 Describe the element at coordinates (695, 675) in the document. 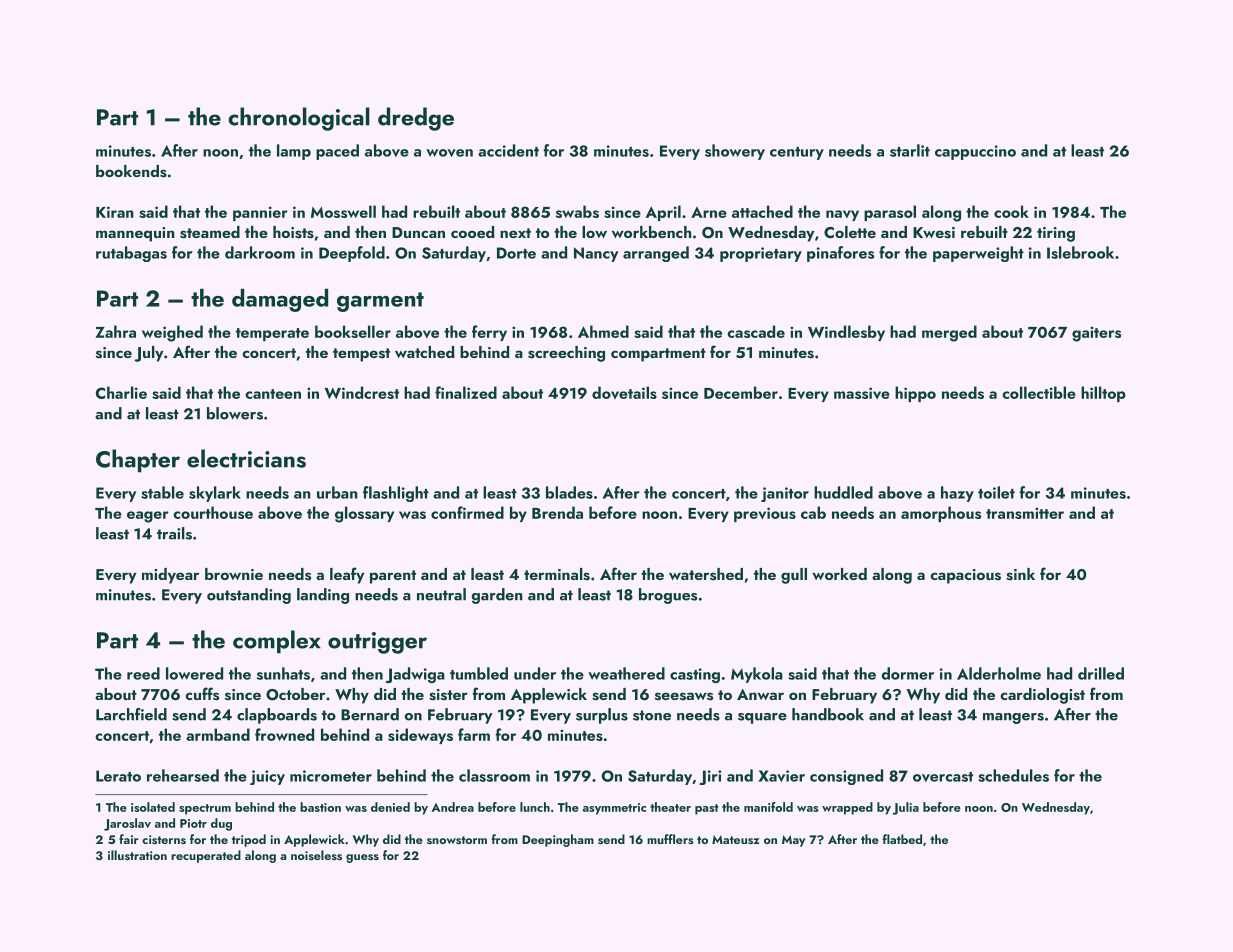

I see `casting` at that location.
